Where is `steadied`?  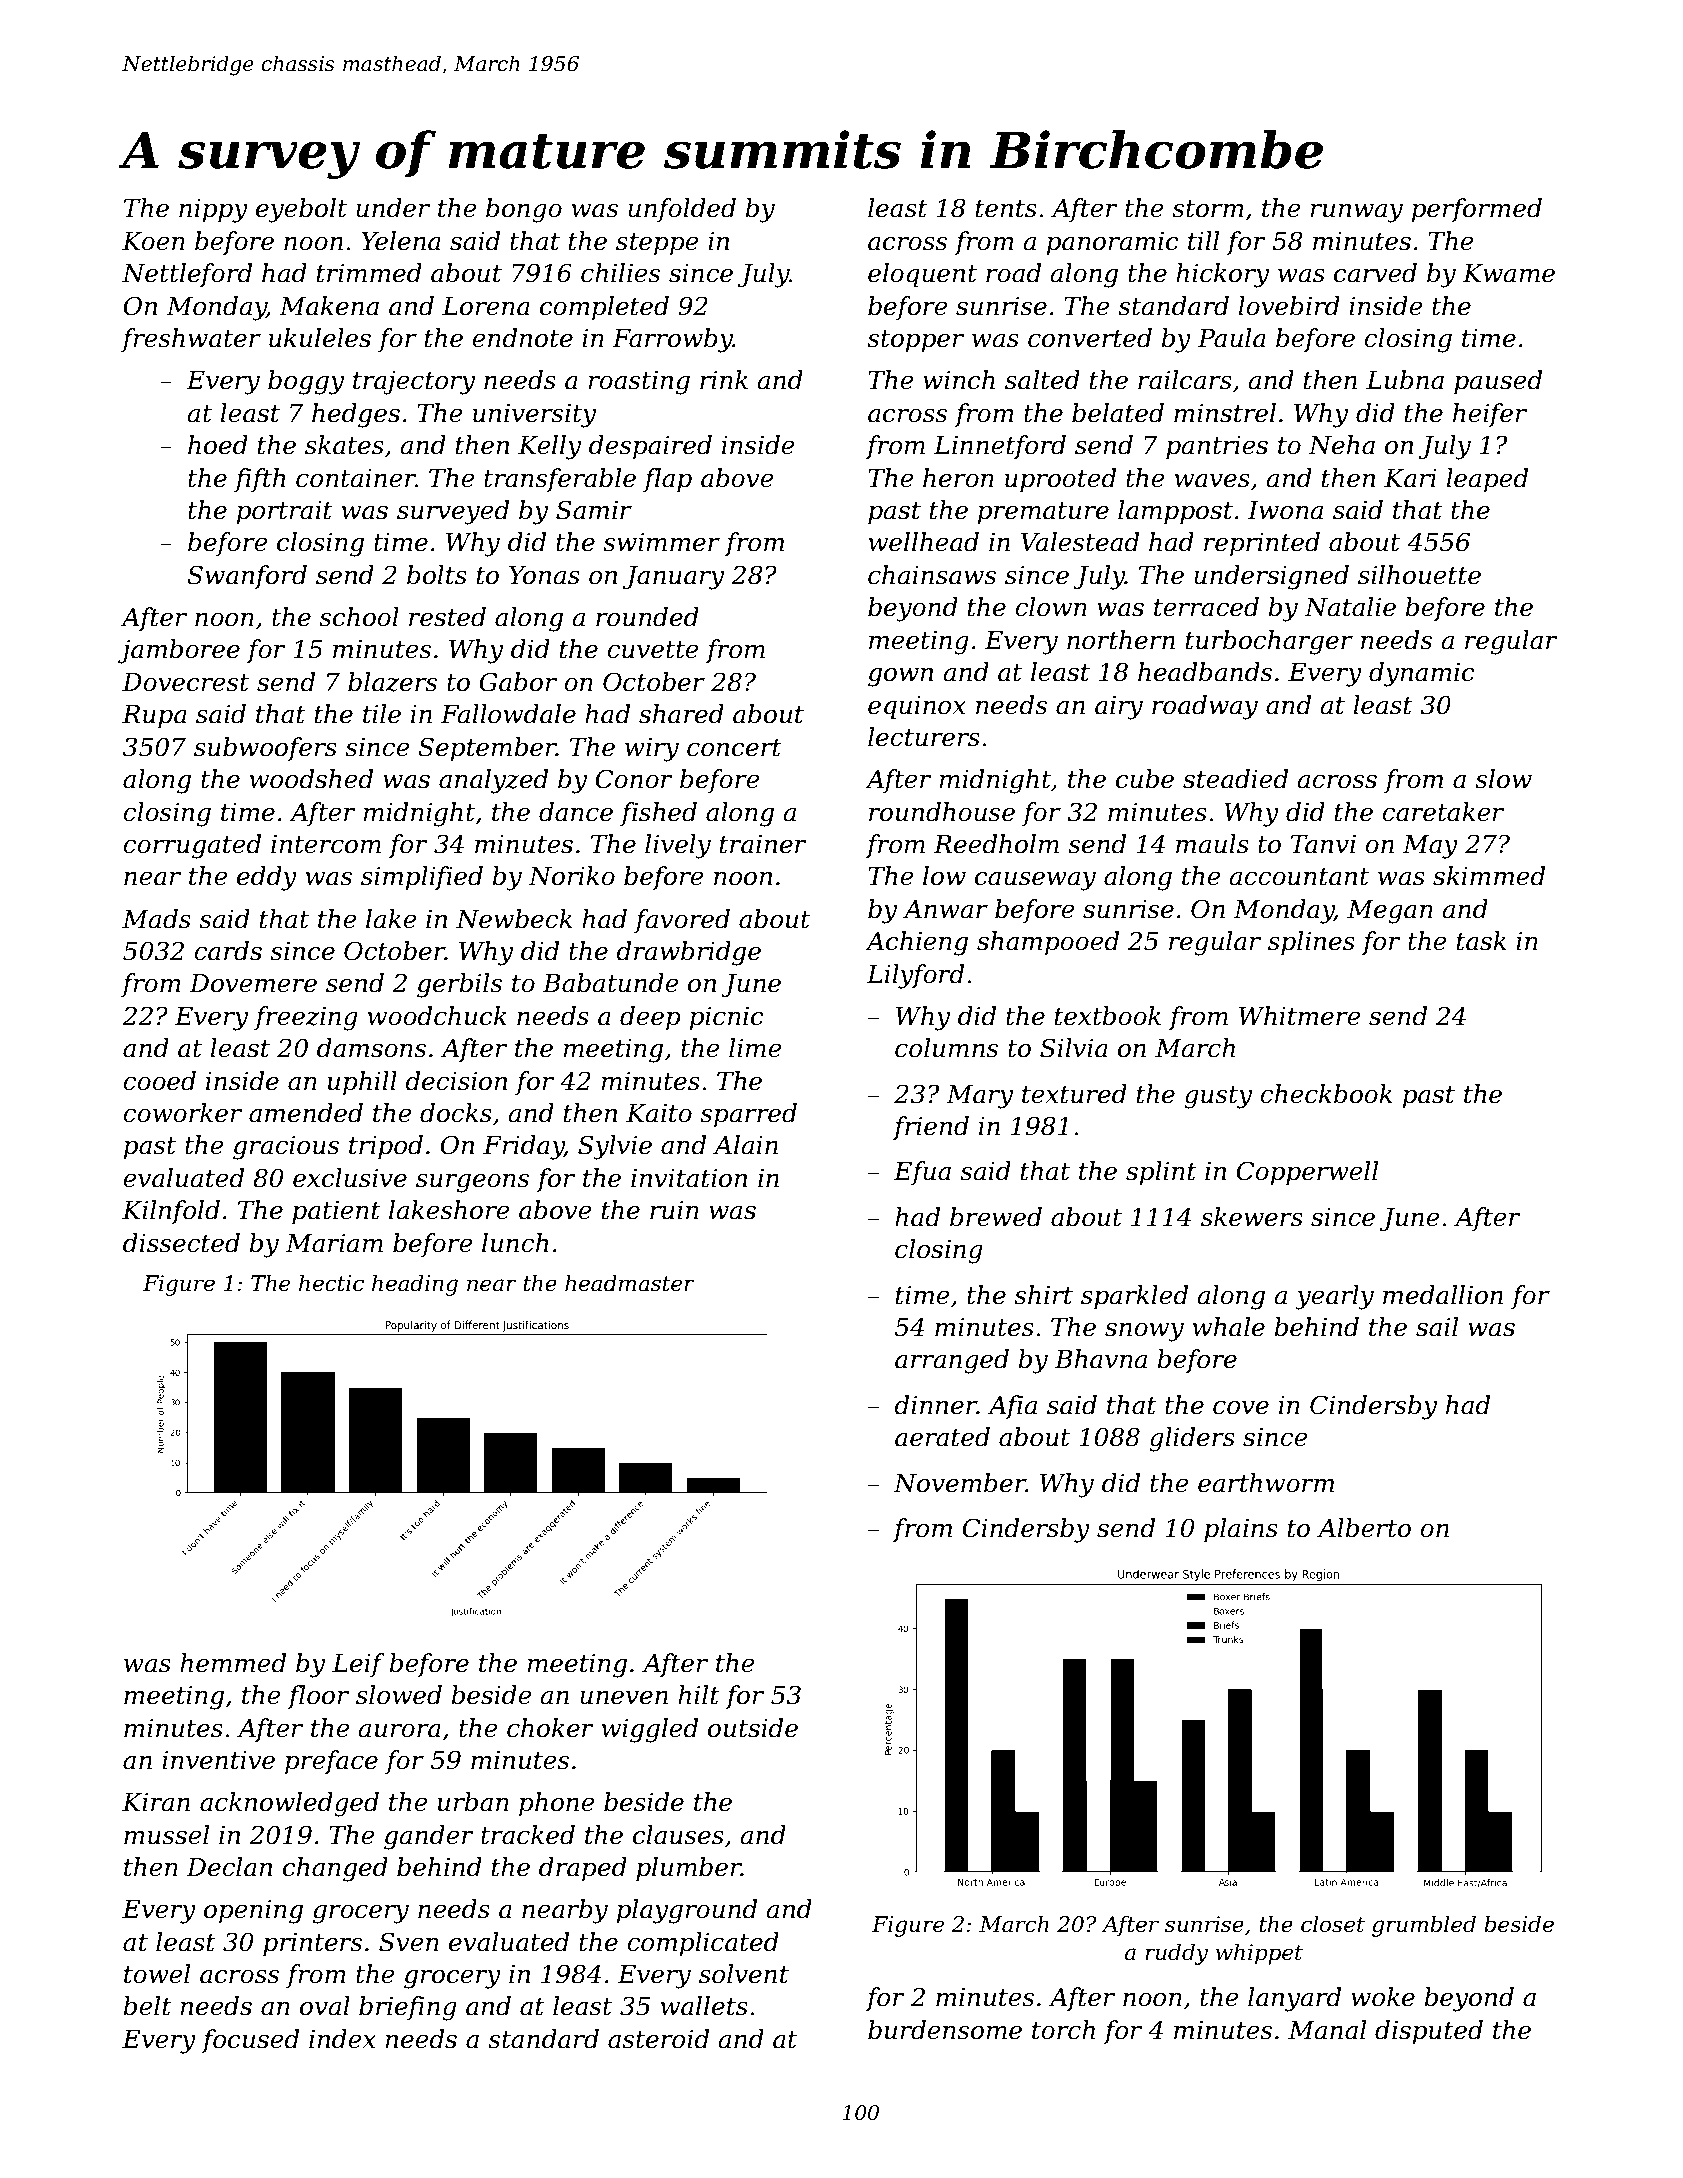 steadied is located at coordinates (1235, 779).
